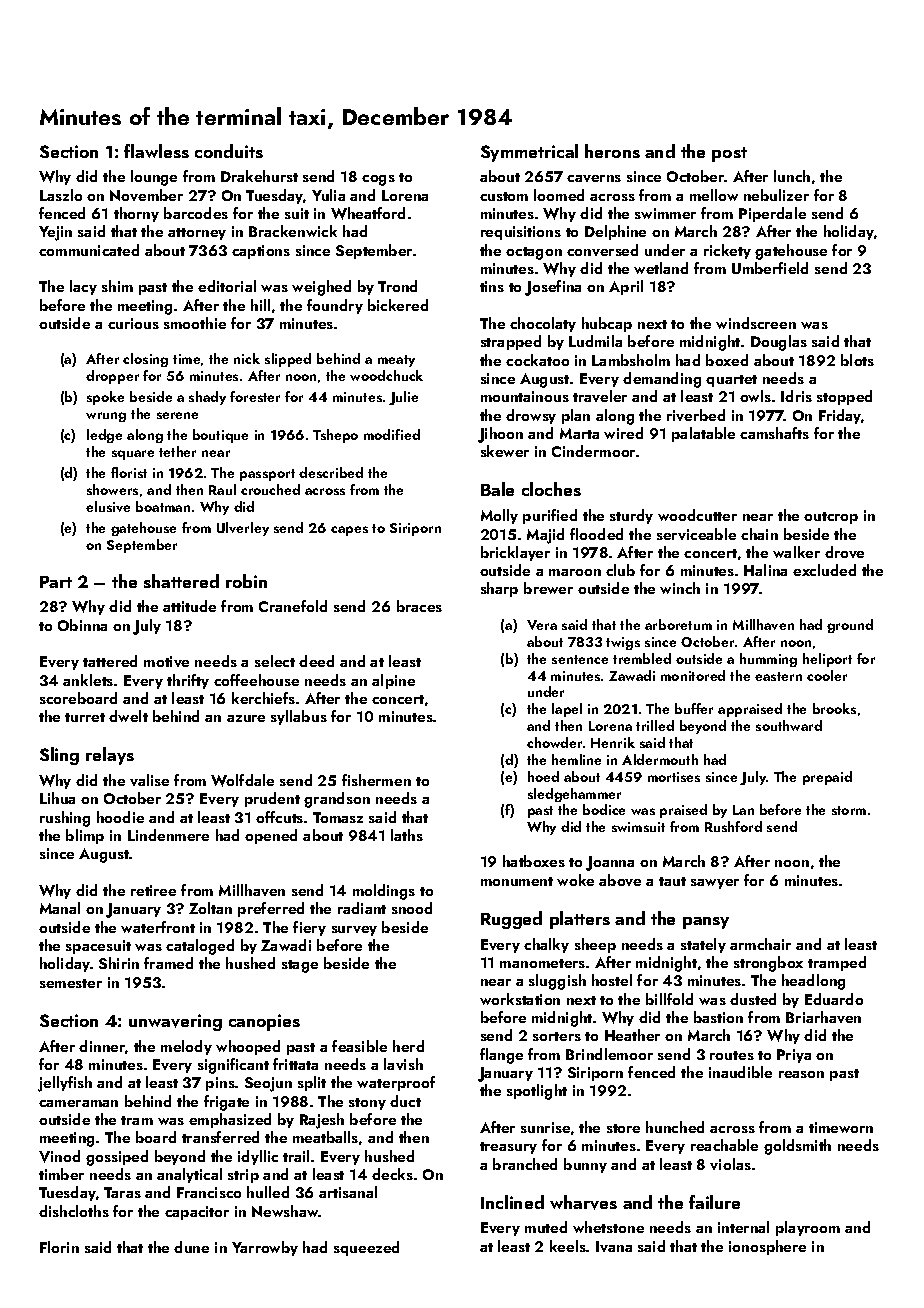  What do you see at coordinates (492, 286) in the screenshot?
I see `tins` at bounding box center [492, 286].
